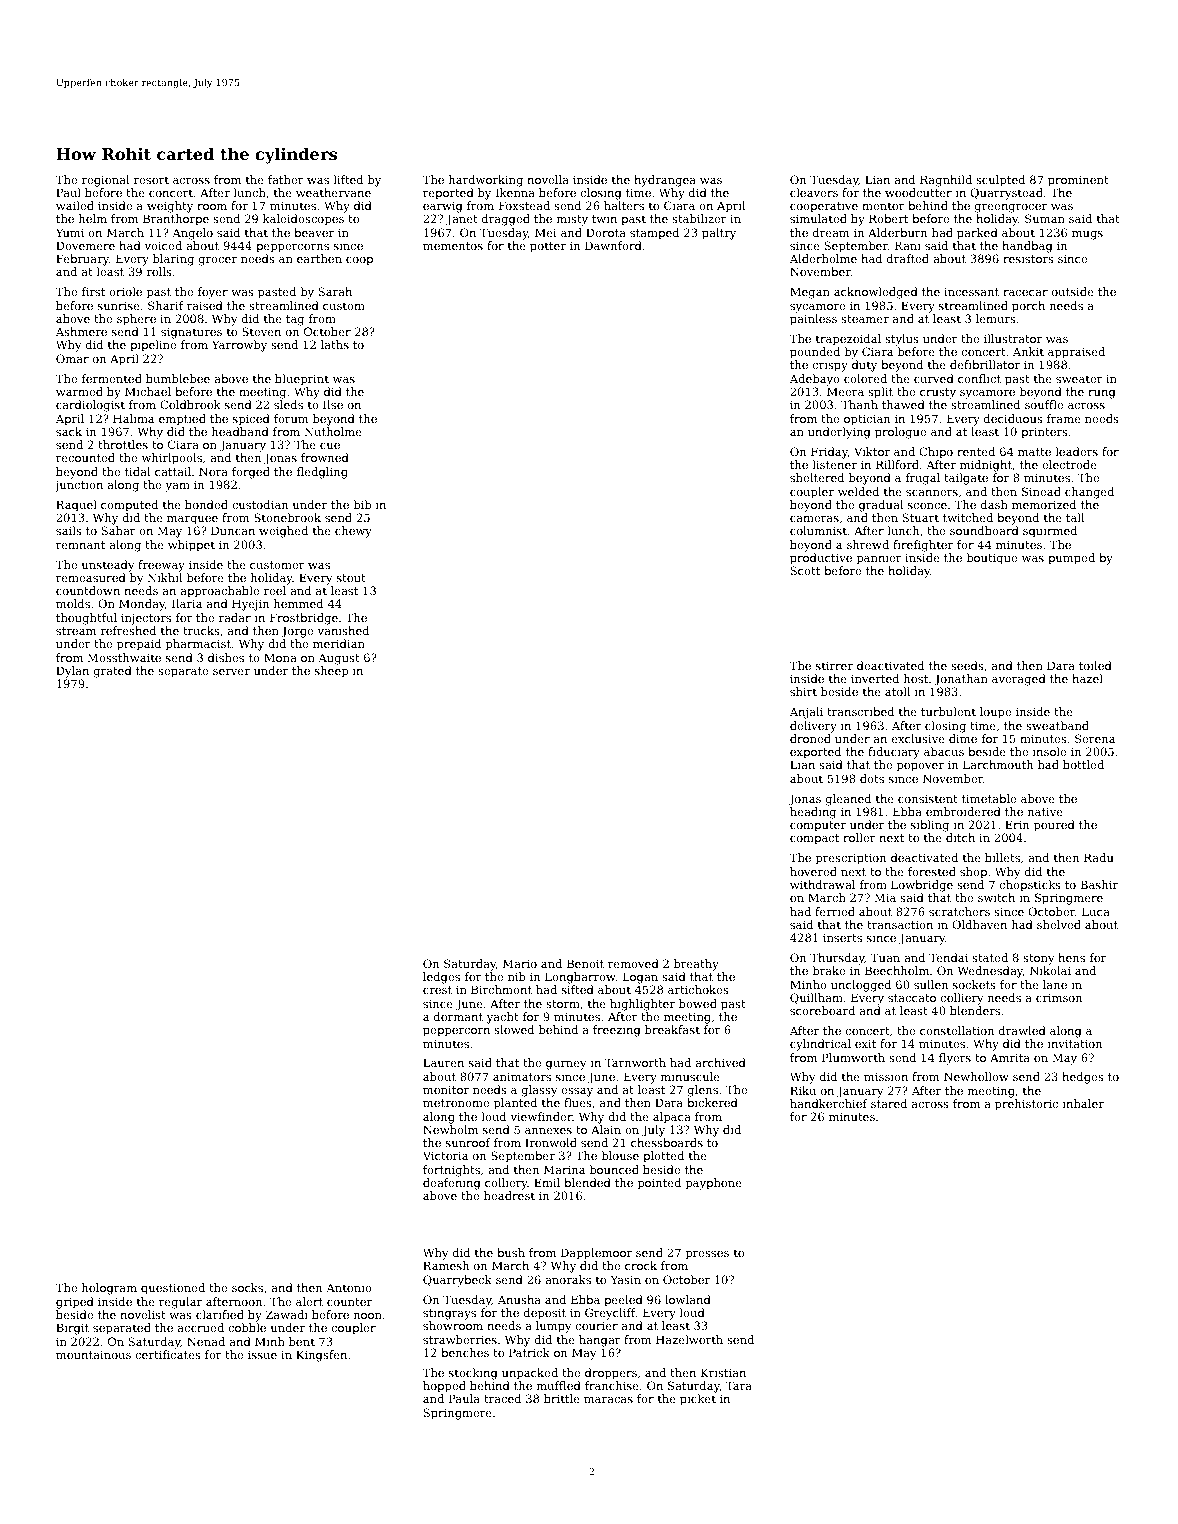 This screenshot has width=1178, height=1524. What do you see at coordinates (441, 978) in the screenshot?
I see `ledges` at bounding box center [441, 978].
